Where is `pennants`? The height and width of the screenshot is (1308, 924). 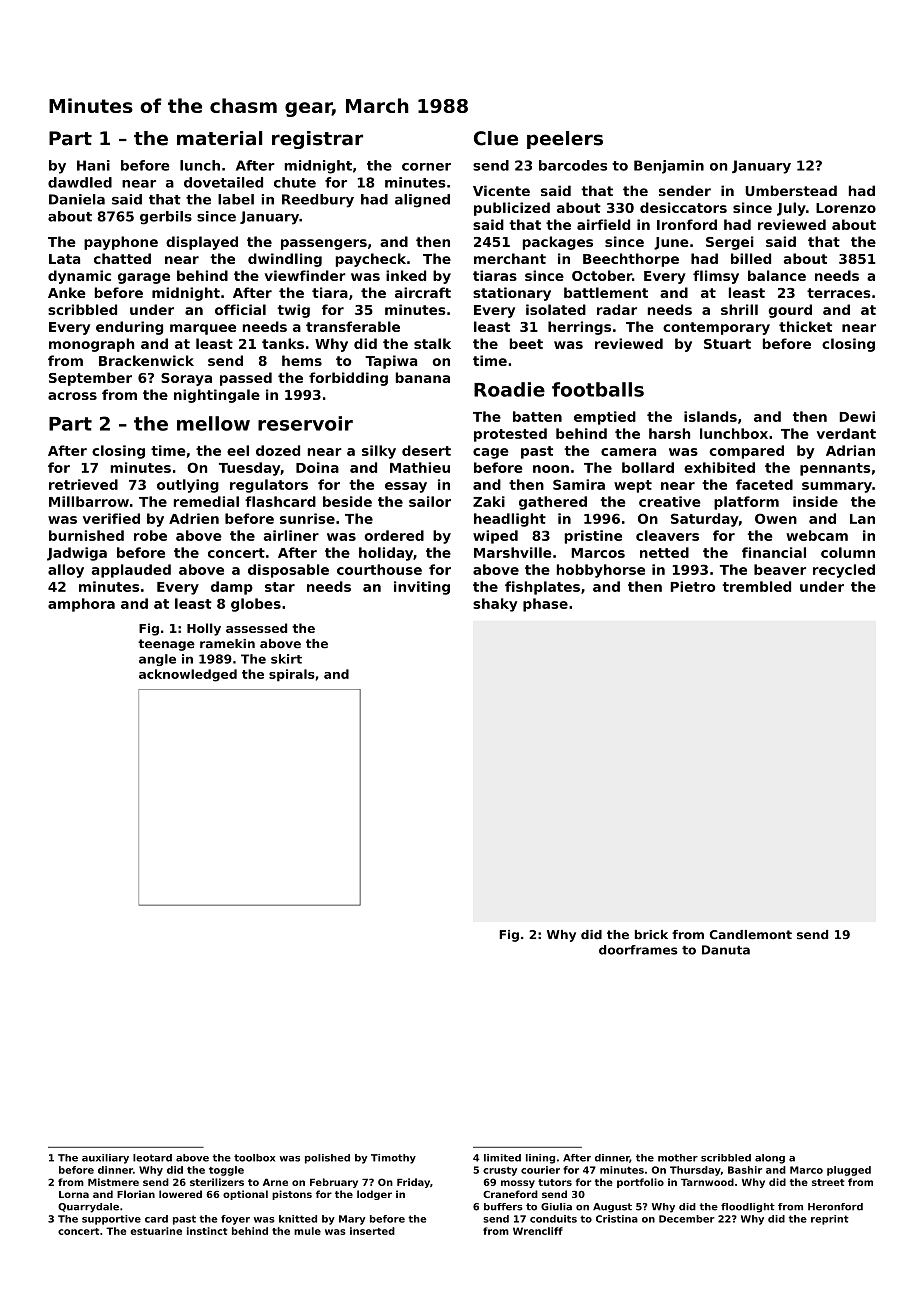 pennants is located at coordinates (835, 469).
